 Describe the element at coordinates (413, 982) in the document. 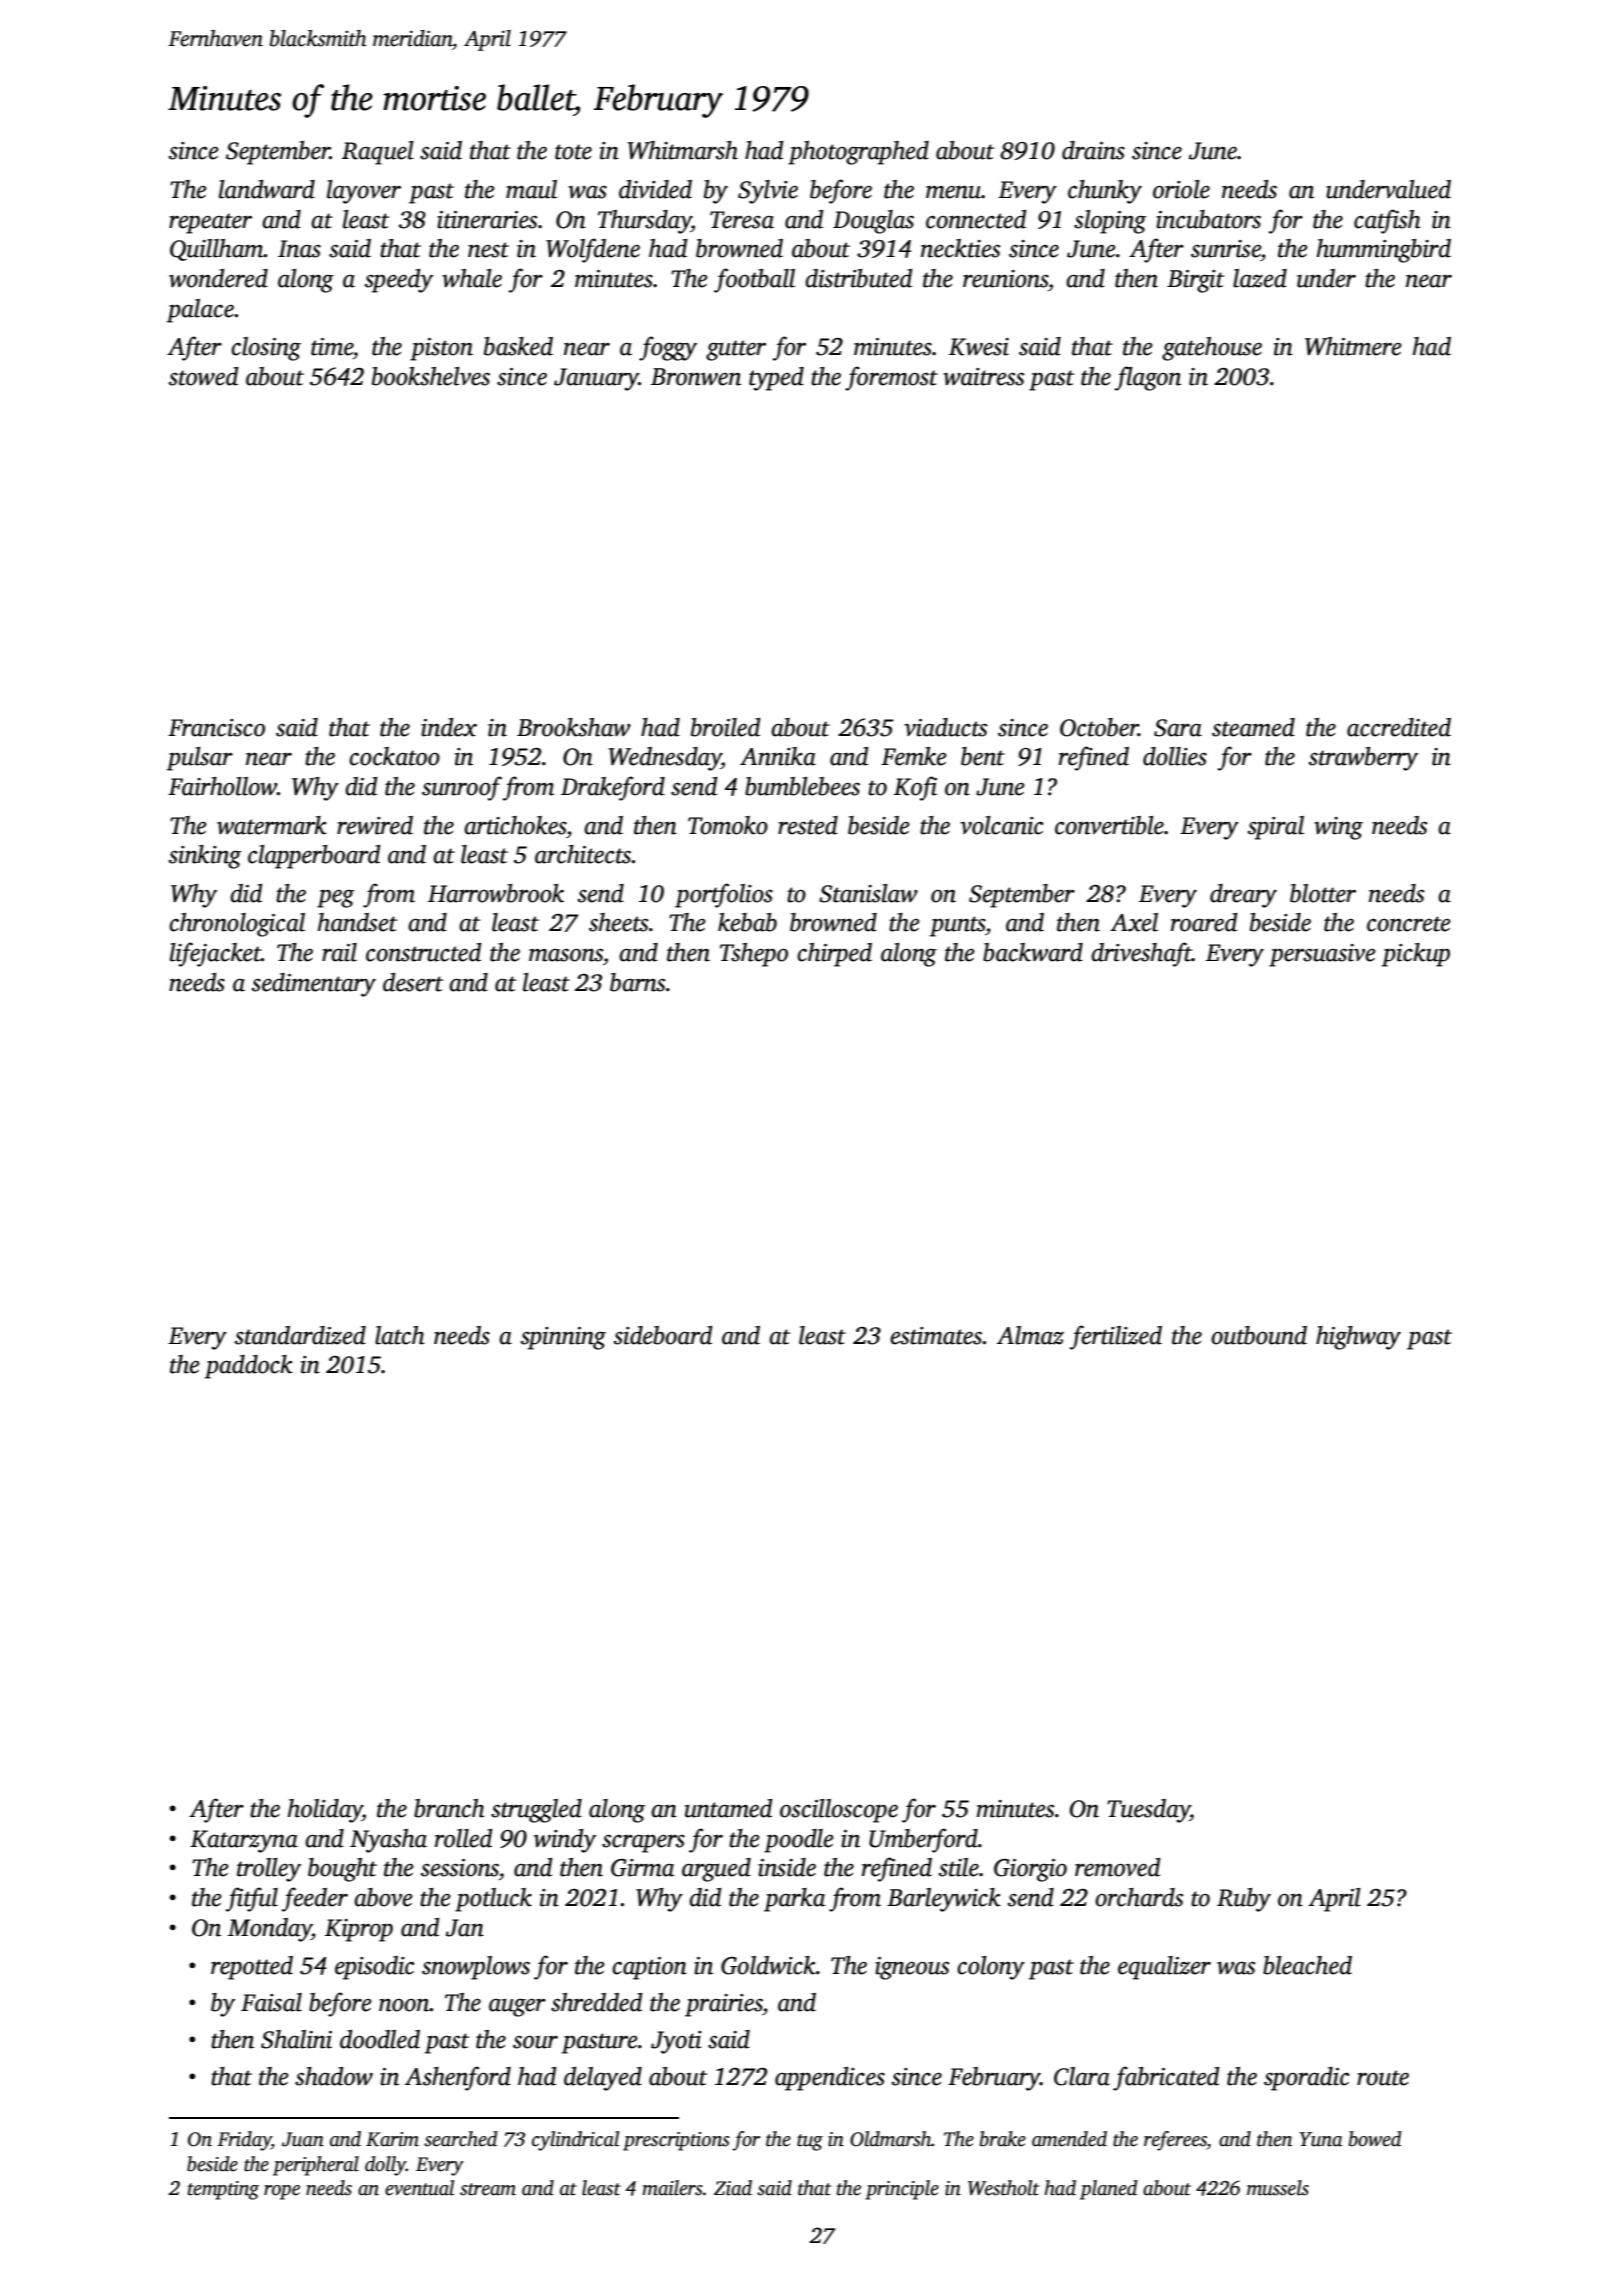

I see `desert` at that location.
